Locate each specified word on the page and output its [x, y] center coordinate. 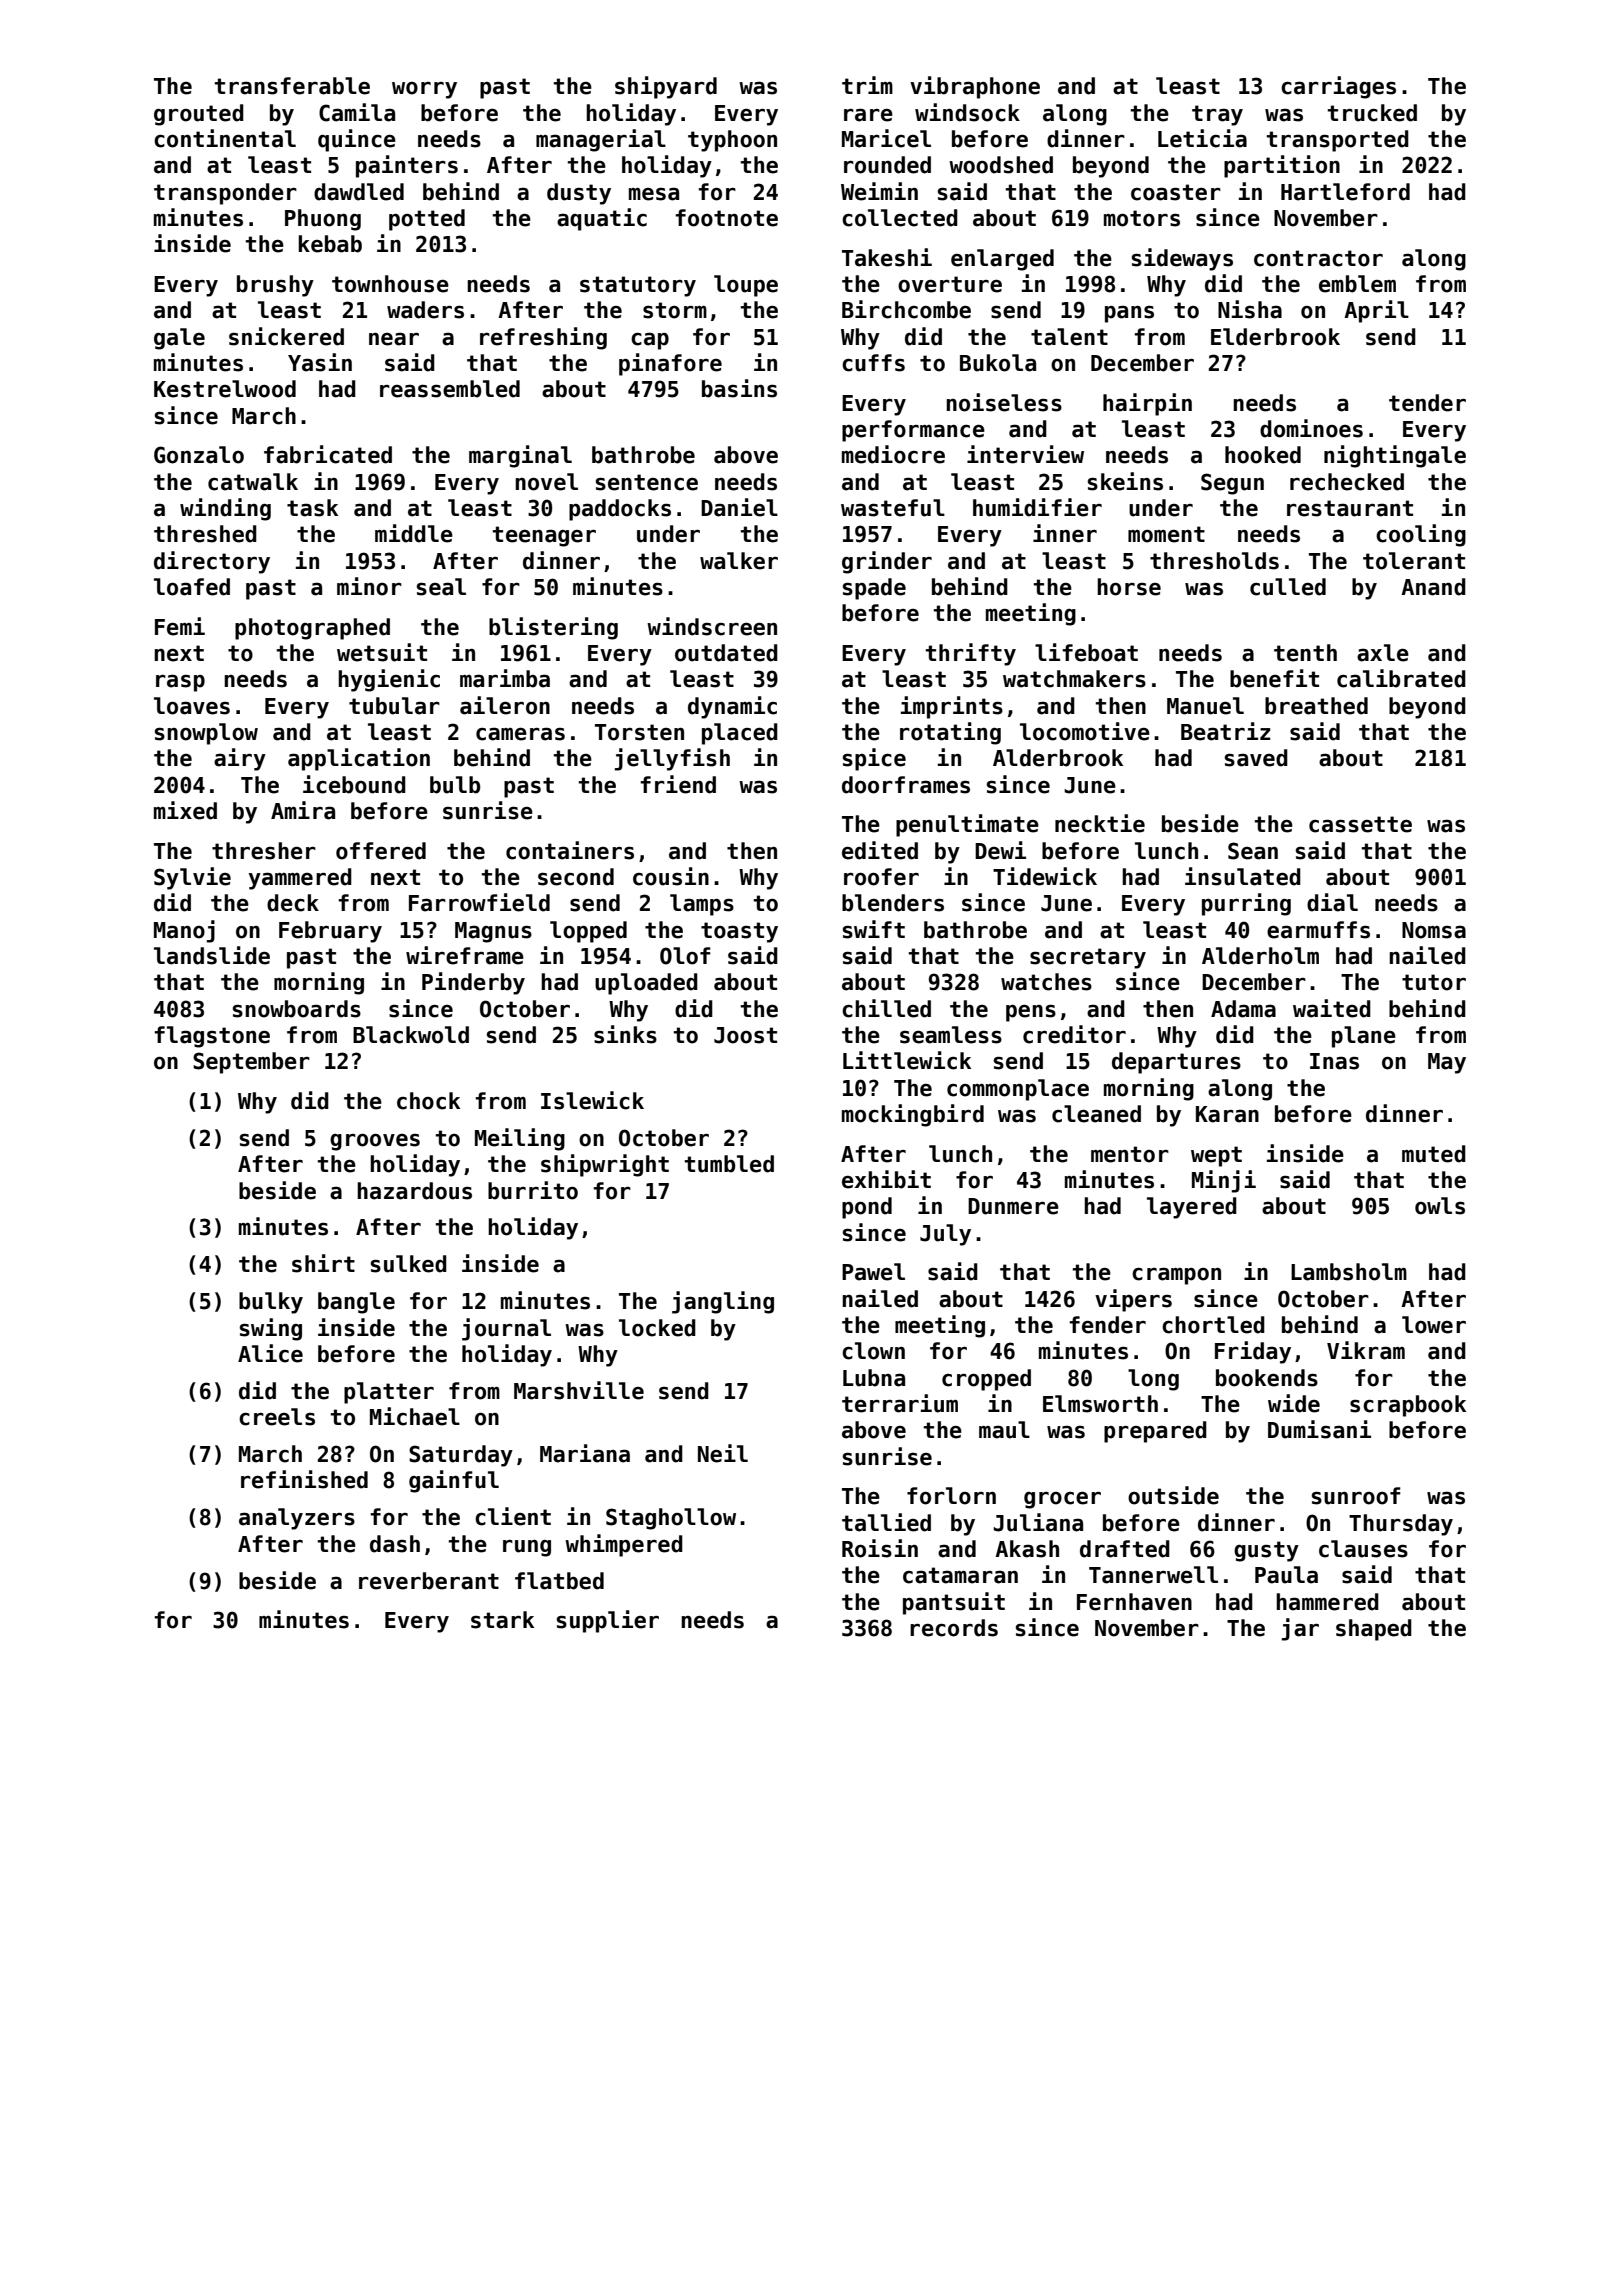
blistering [553, 628]
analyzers [297, 1519]
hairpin [1147, 404]
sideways [1182, 259]
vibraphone [975, 87]
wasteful [893, 508]
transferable [292, 86]
